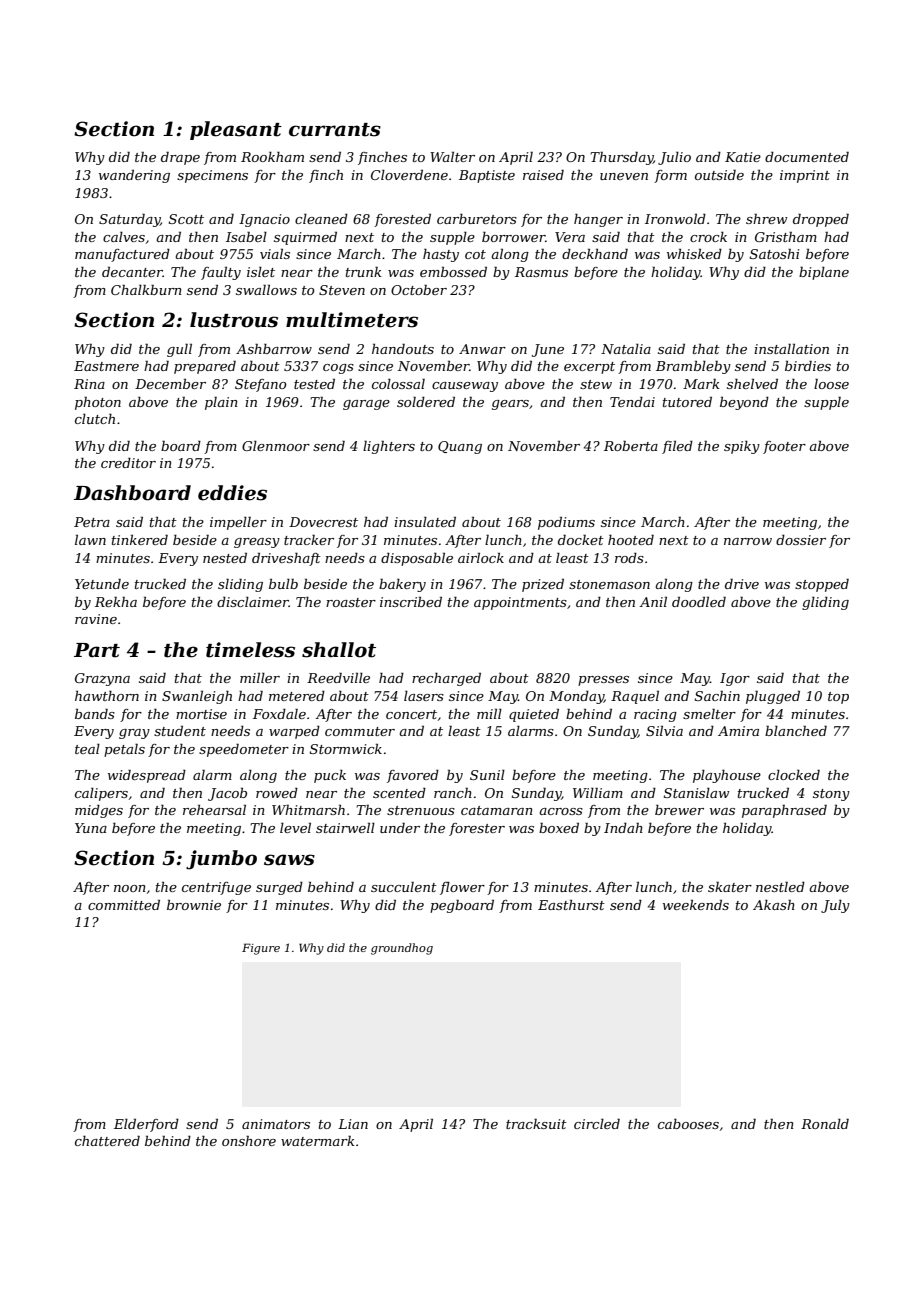 The height and width of the image is (1314, 924). I want to click on succulent, so click(404, 887).
